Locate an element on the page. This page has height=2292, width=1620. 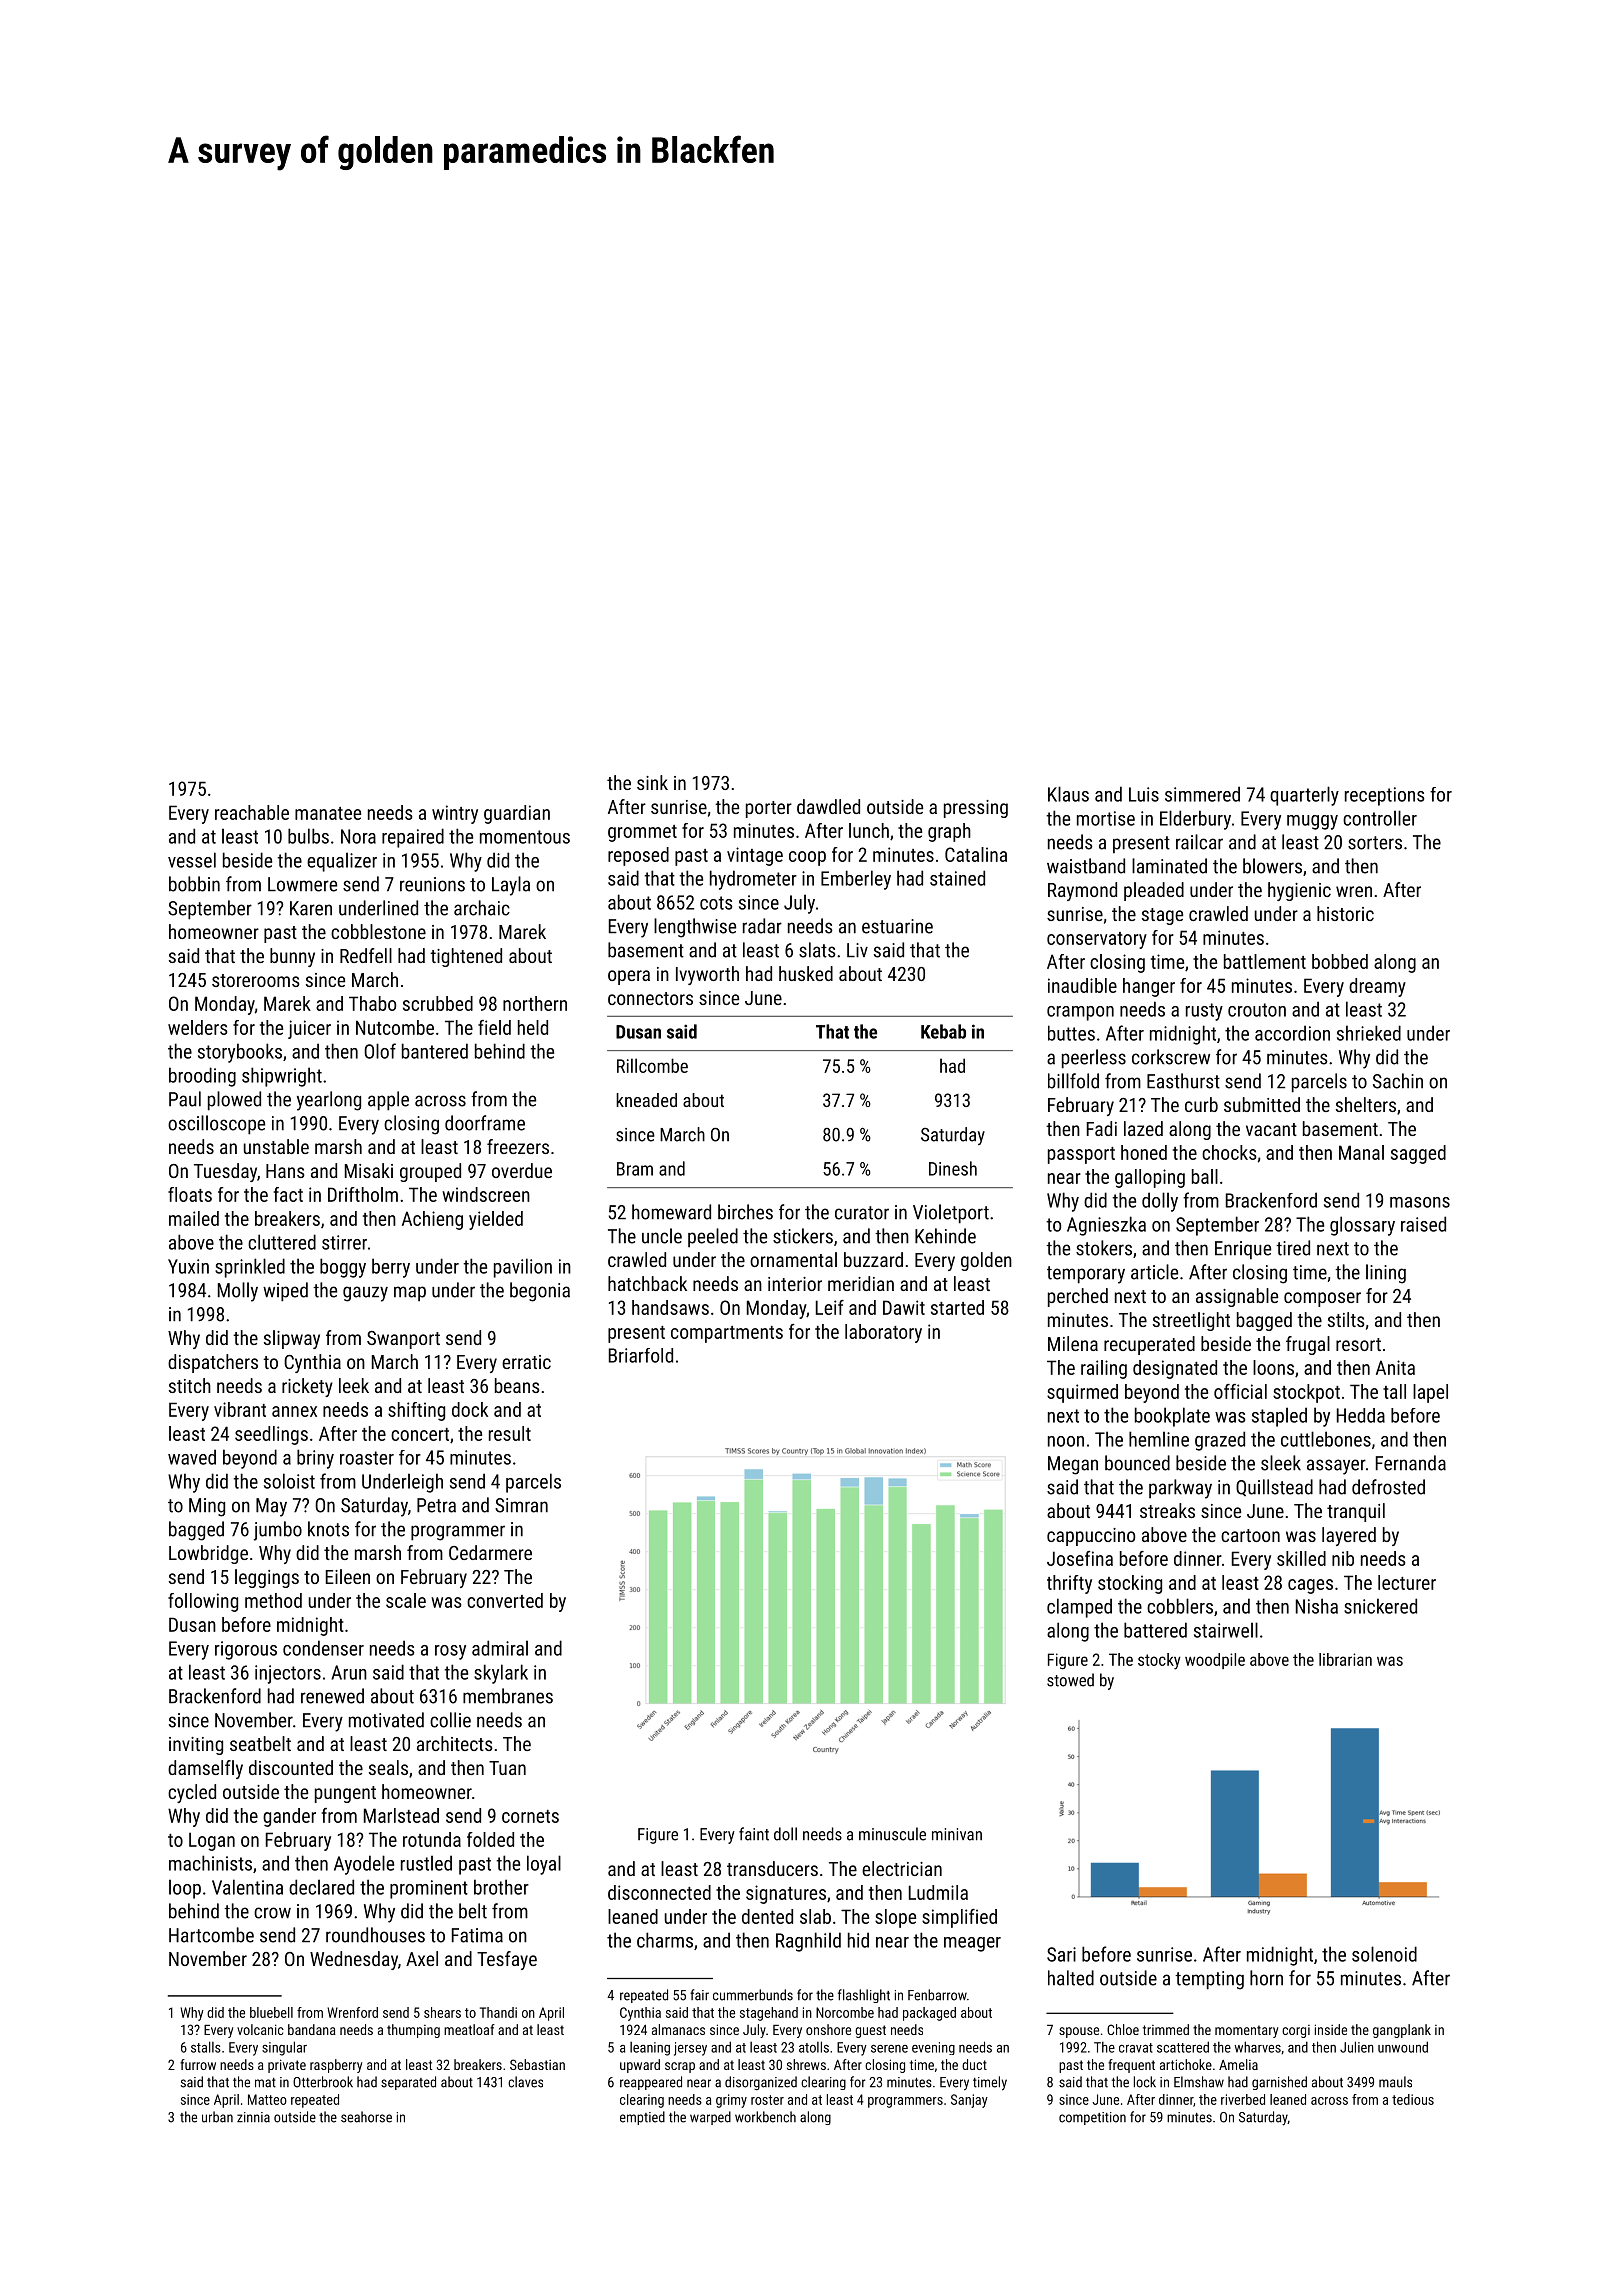
quarterly is located at coordinates (1304, 796).
